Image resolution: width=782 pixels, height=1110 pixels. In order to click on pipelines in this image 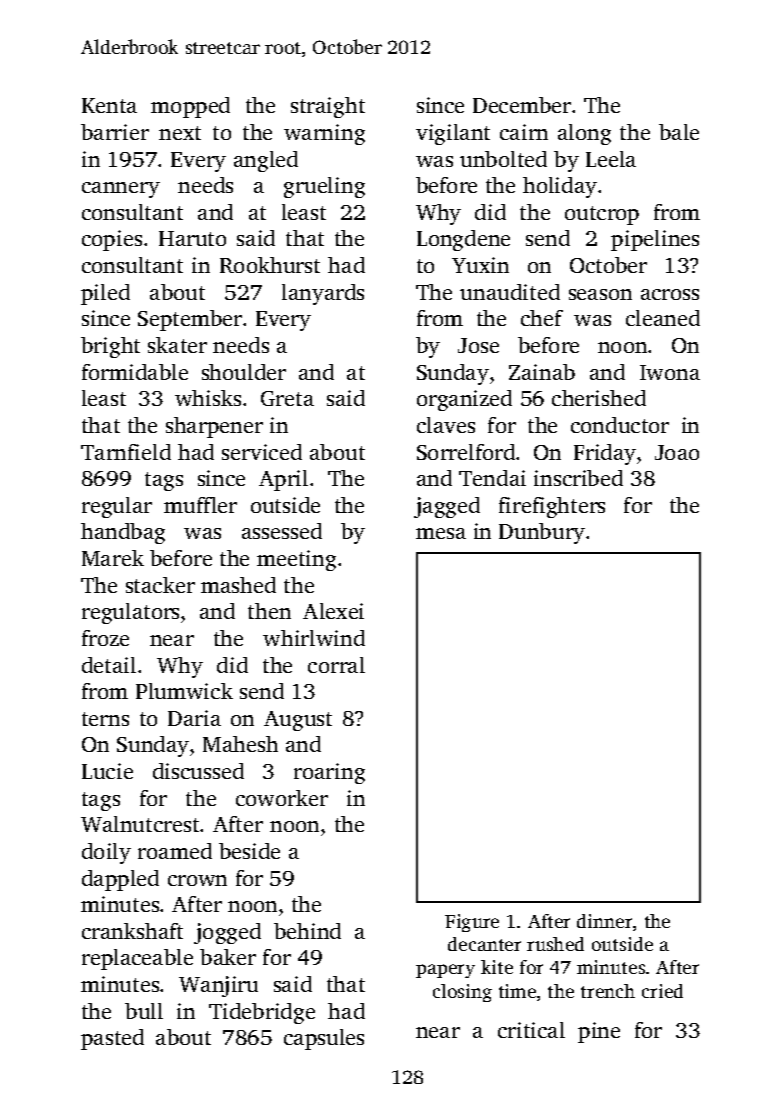, I will do `click(655, 240)`.
